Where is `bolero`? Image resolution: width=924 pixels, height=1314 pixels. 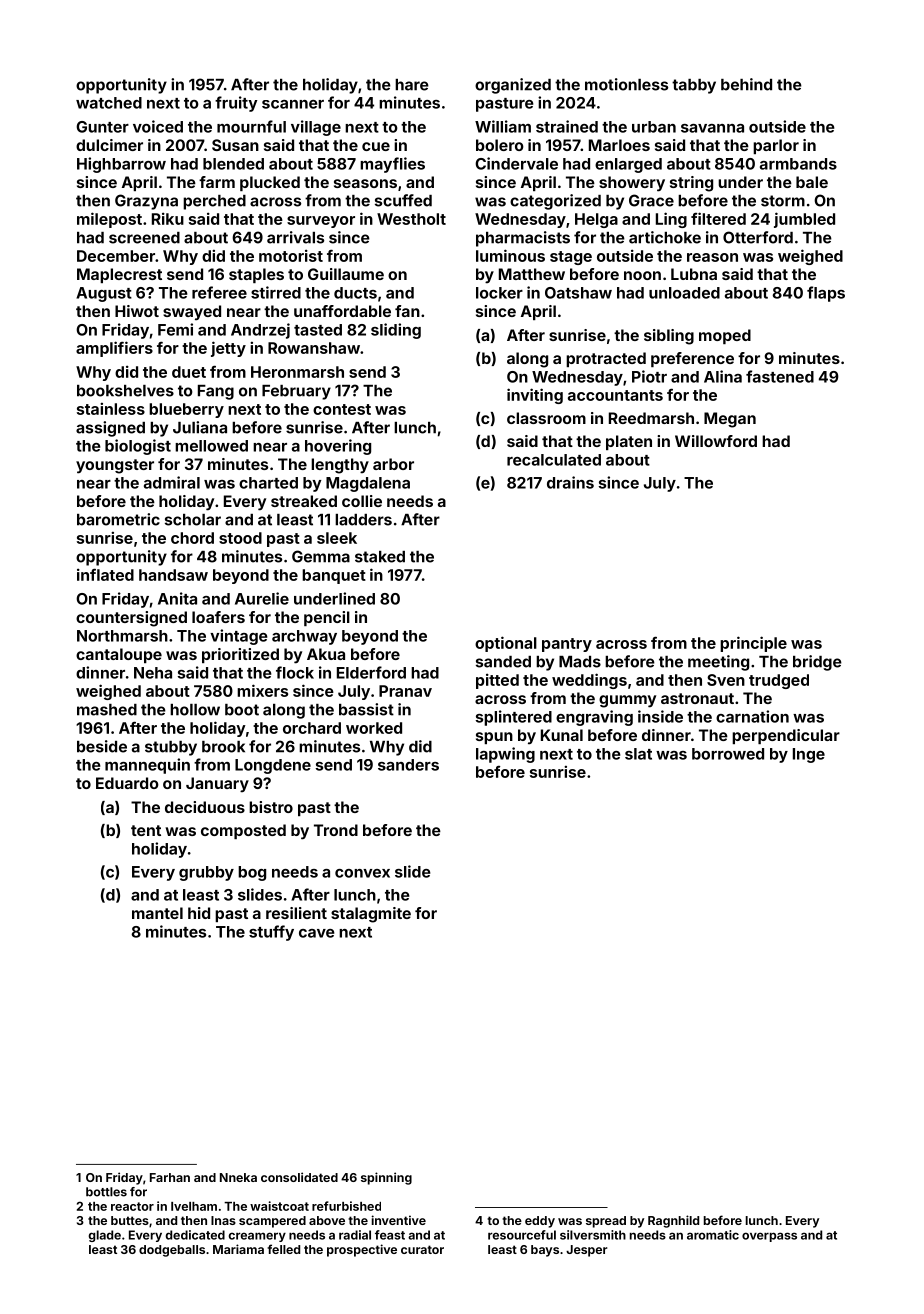
bolero is located at coordinates (500, 145).
